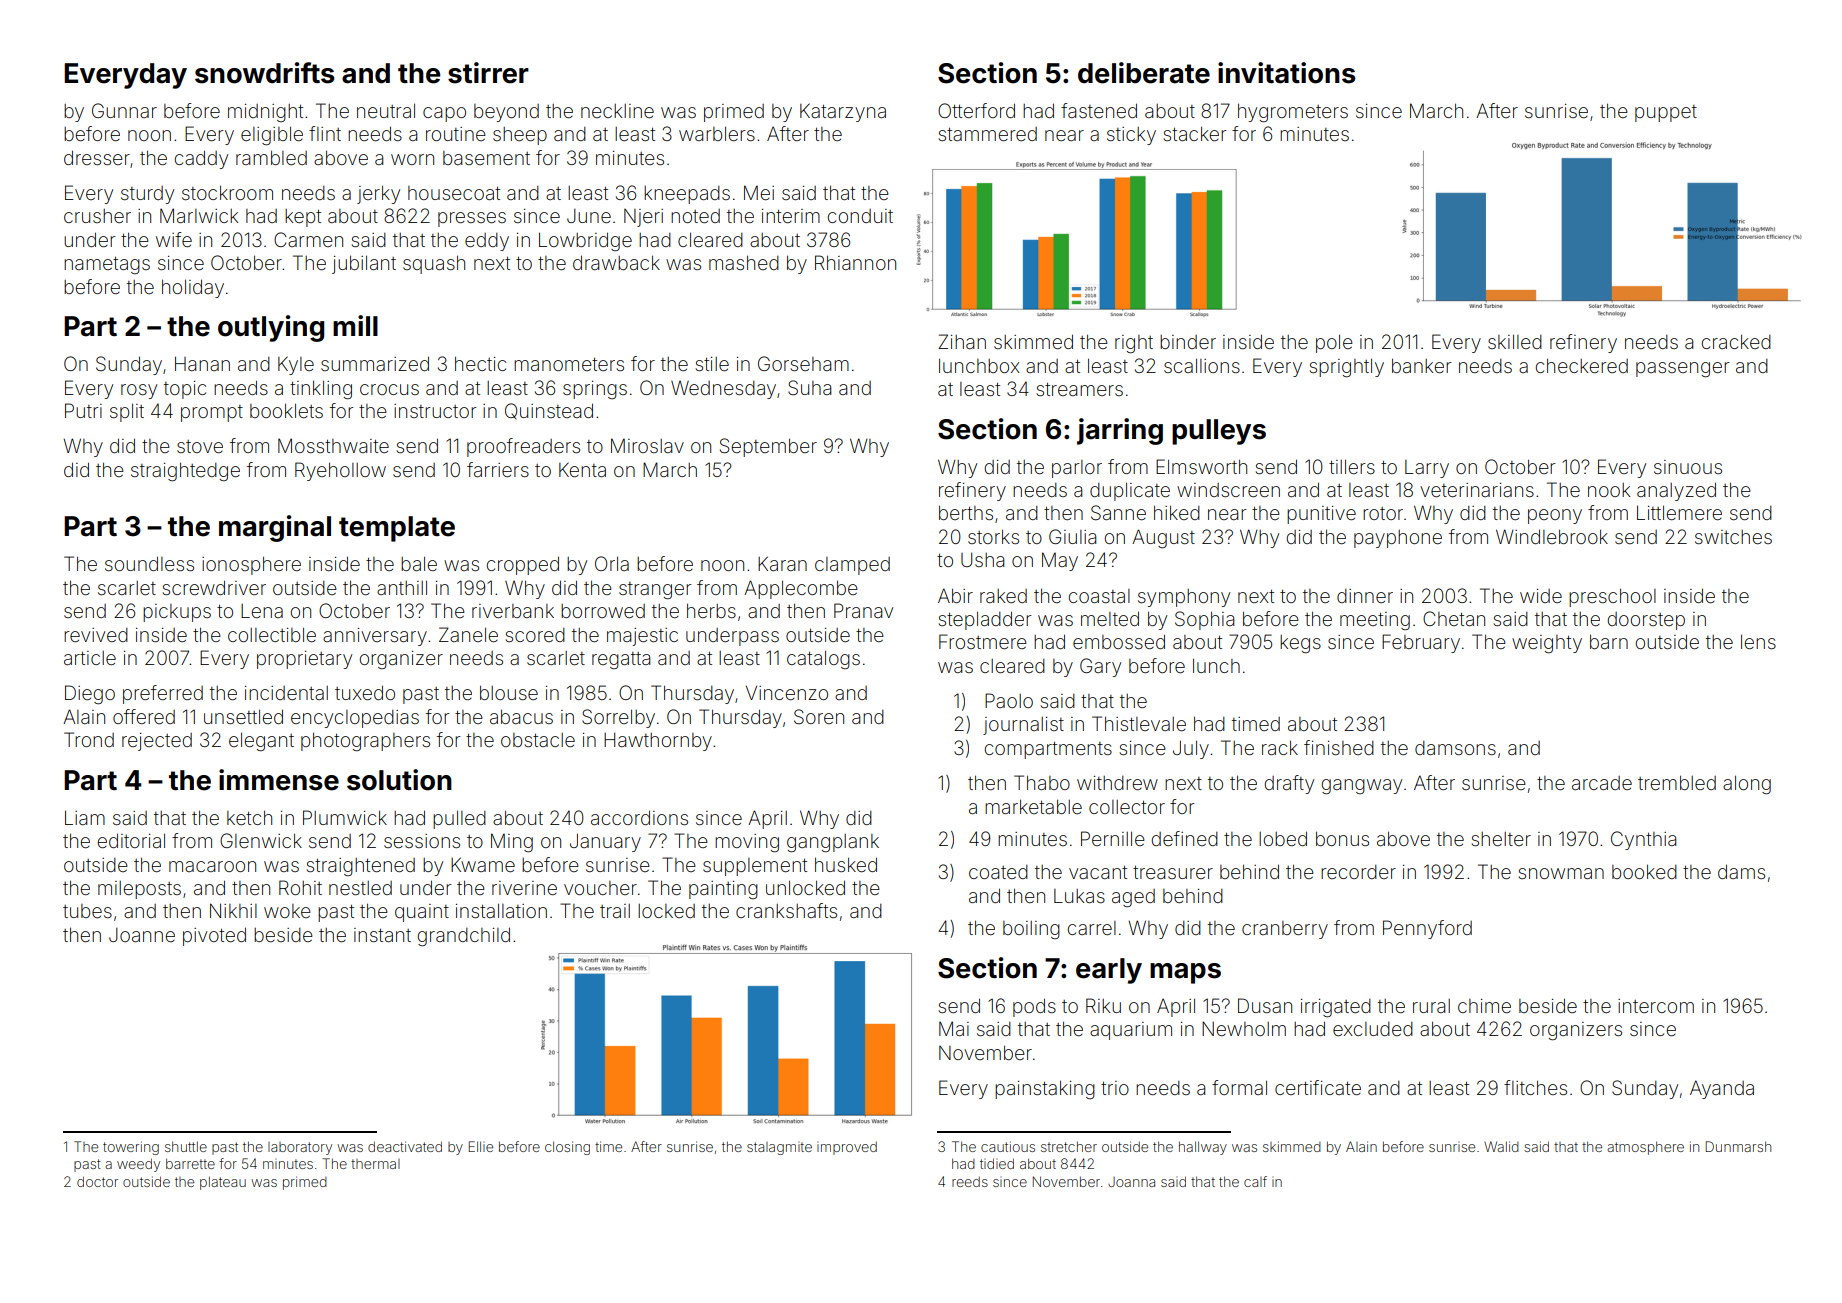 The image size is (1842, 1303). I want to click on invitations, so click(1287, 73).
